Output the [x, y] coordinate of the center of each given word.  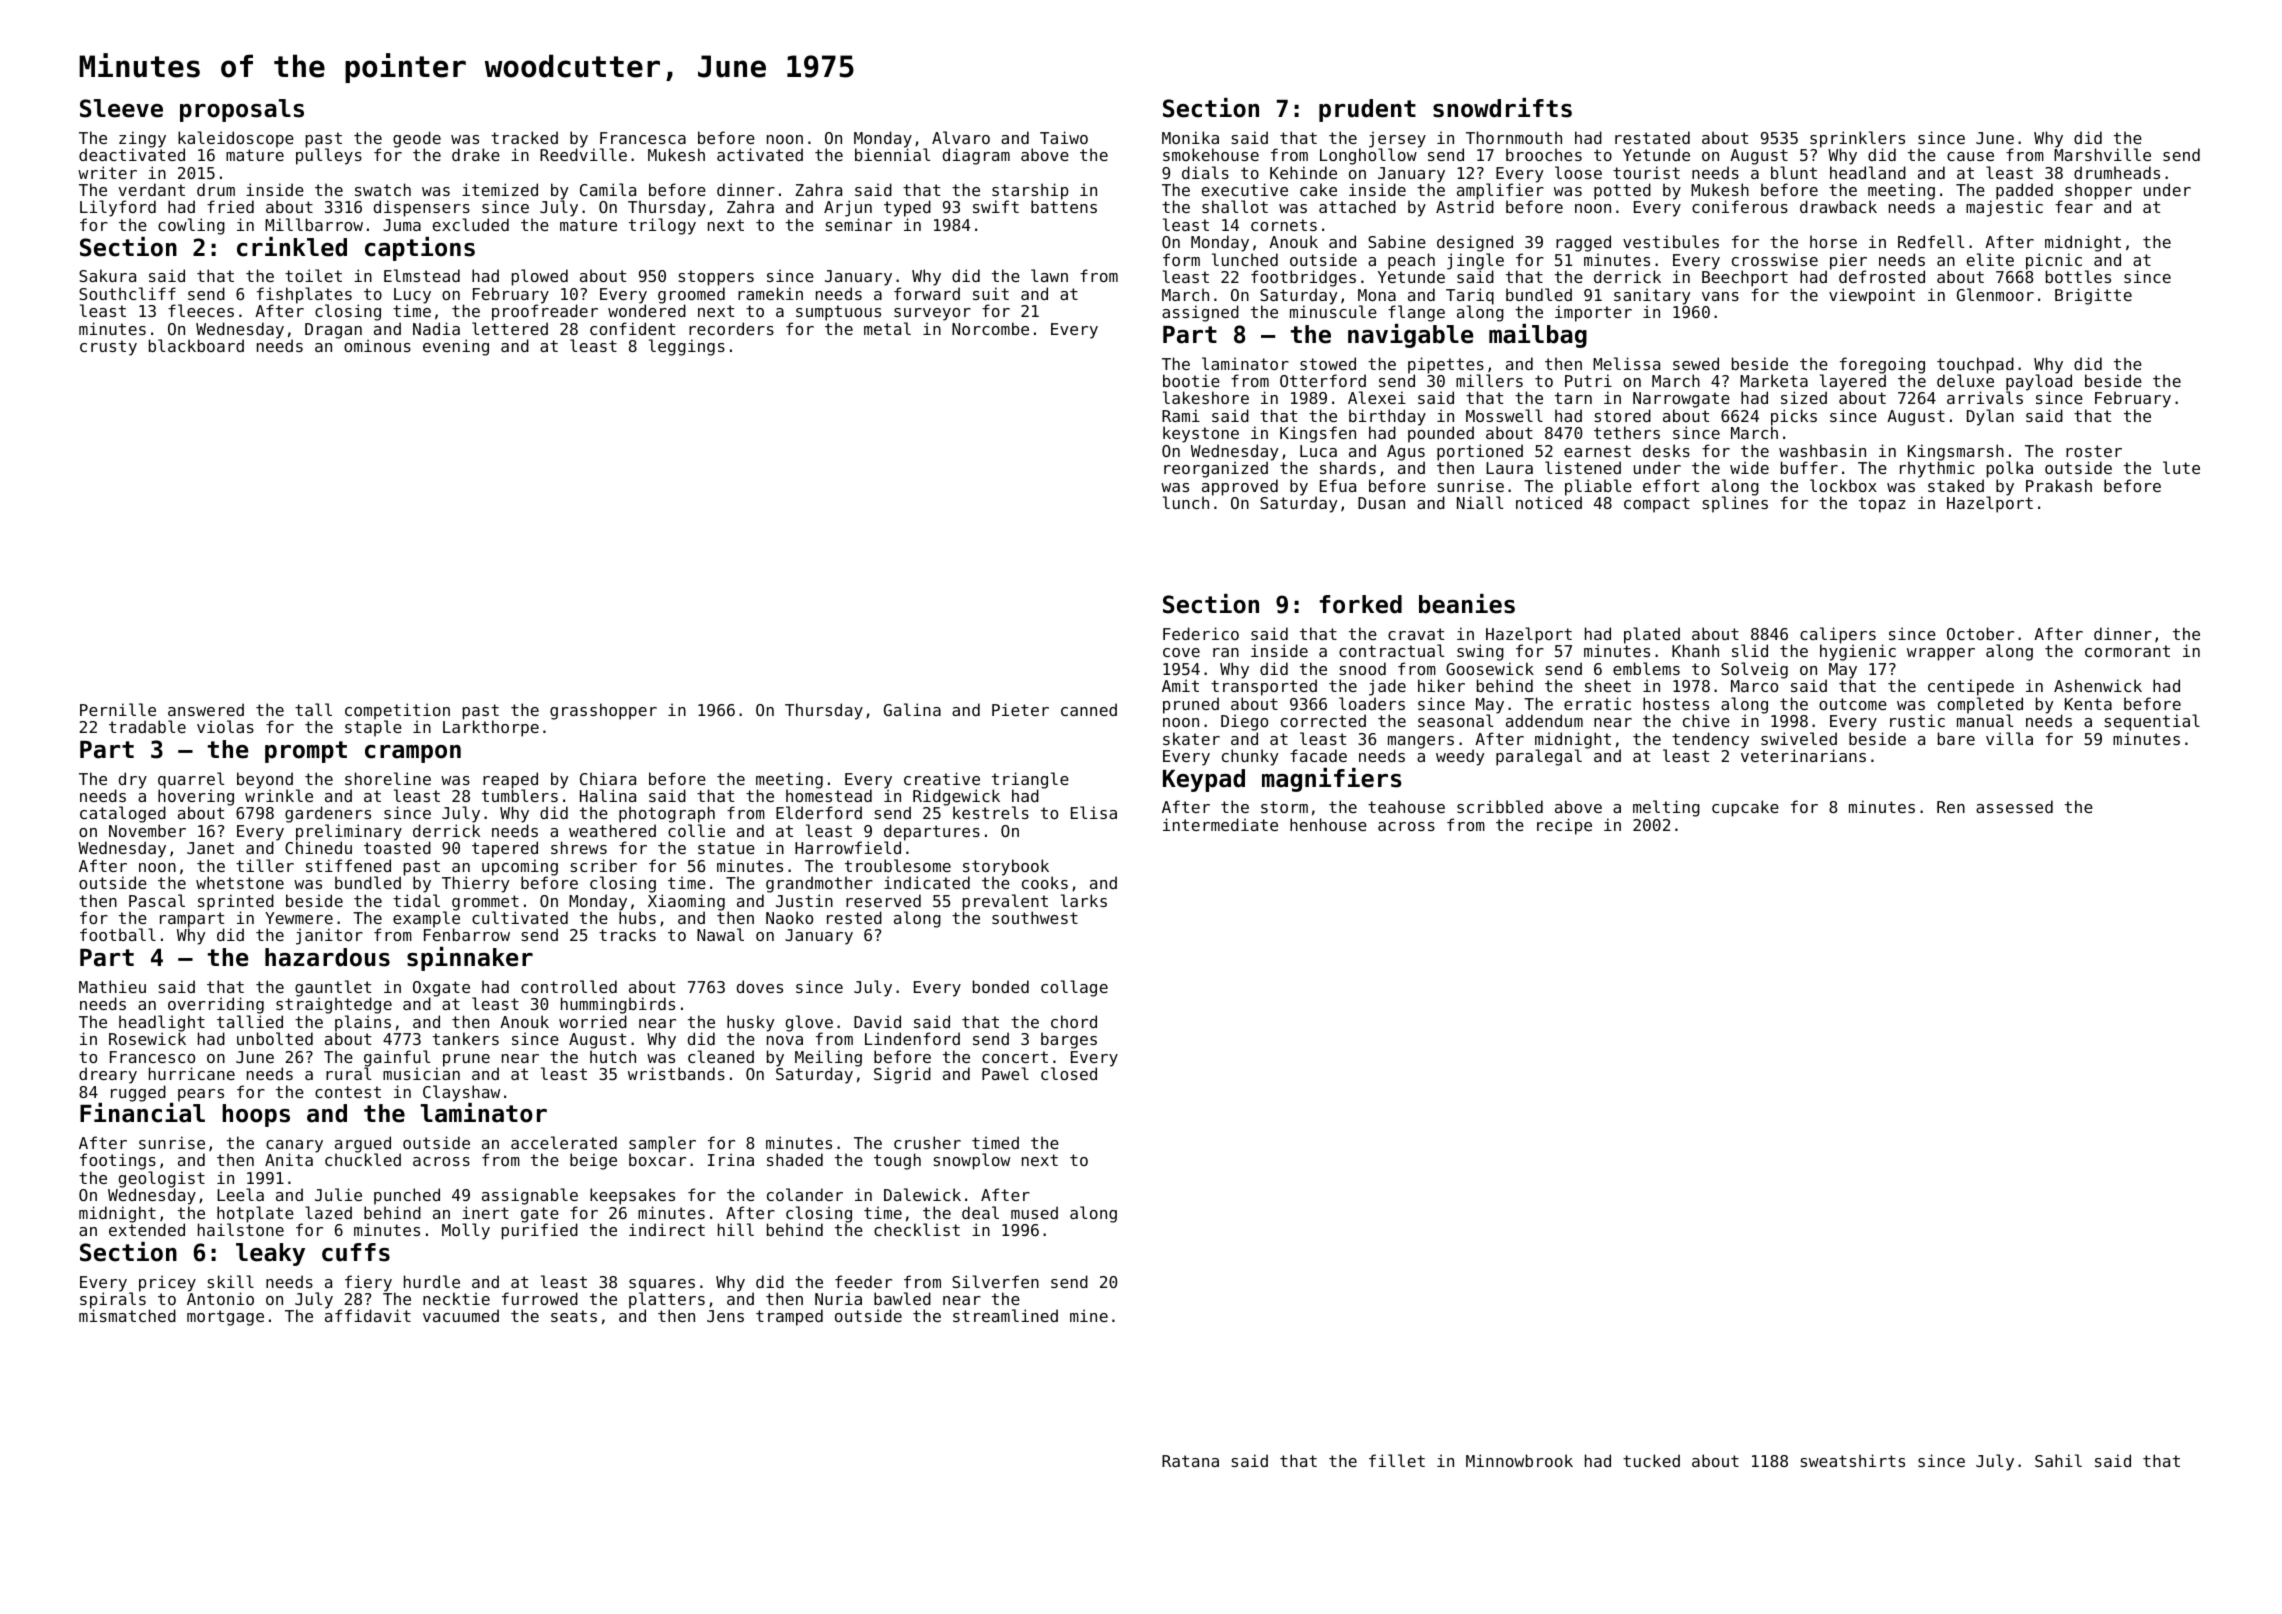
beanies [1467, 604]
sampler [662, 1145]
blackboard [196, 345]
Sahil [2058, 1460]
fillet [1397, 1460]
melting [1666, 808]
